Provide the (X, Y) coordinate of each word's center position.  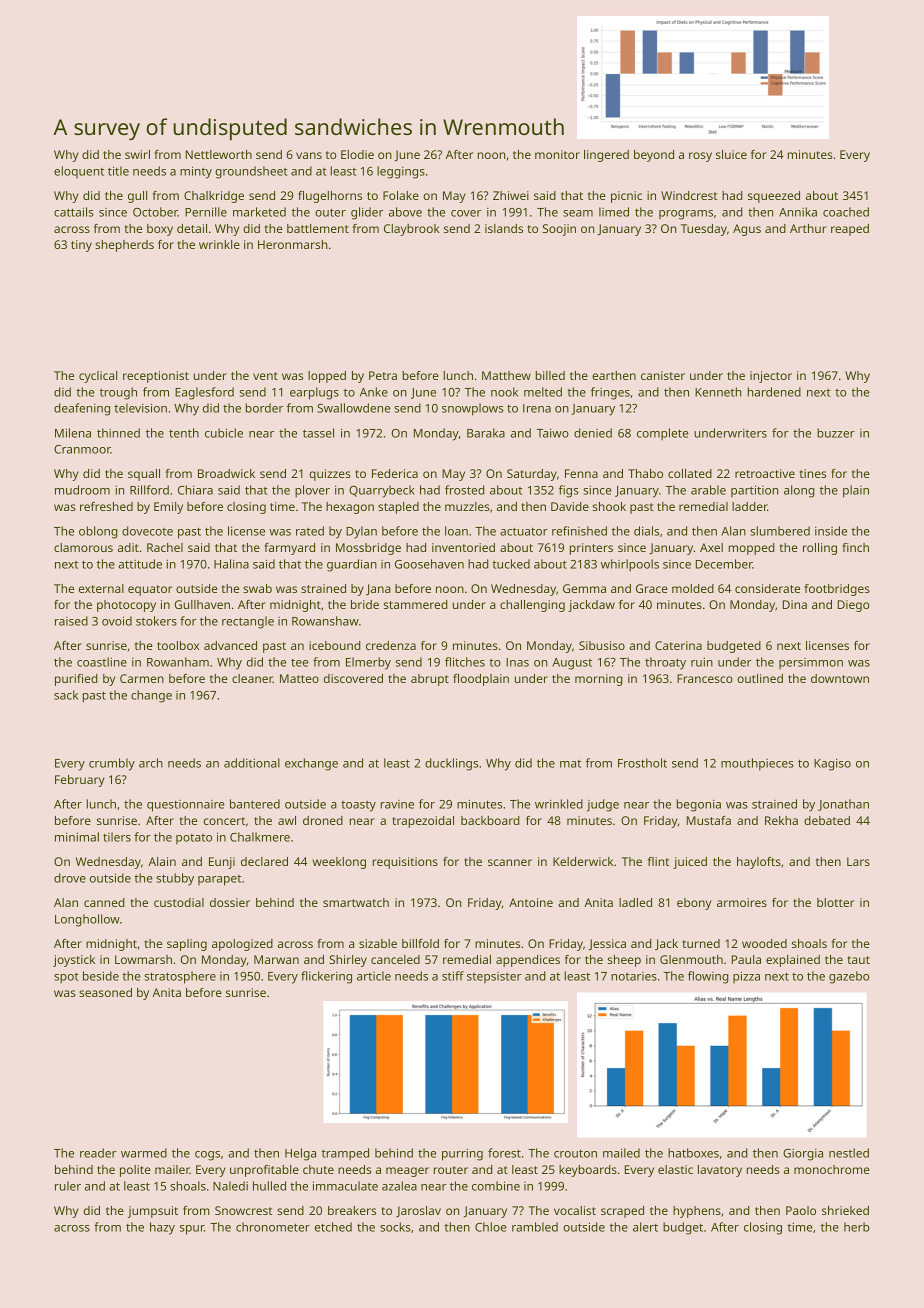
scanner (510, 862)
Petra (383, 375)
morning (599, 680)
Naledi (230, 1186)
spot (66, 978)
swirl (137, 154)
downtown (840, 678)
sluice (731, 154)
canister (663, 375)
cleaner (252, 678)
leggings (401, 172)
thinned (118, 433)
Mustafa (709, 820)
